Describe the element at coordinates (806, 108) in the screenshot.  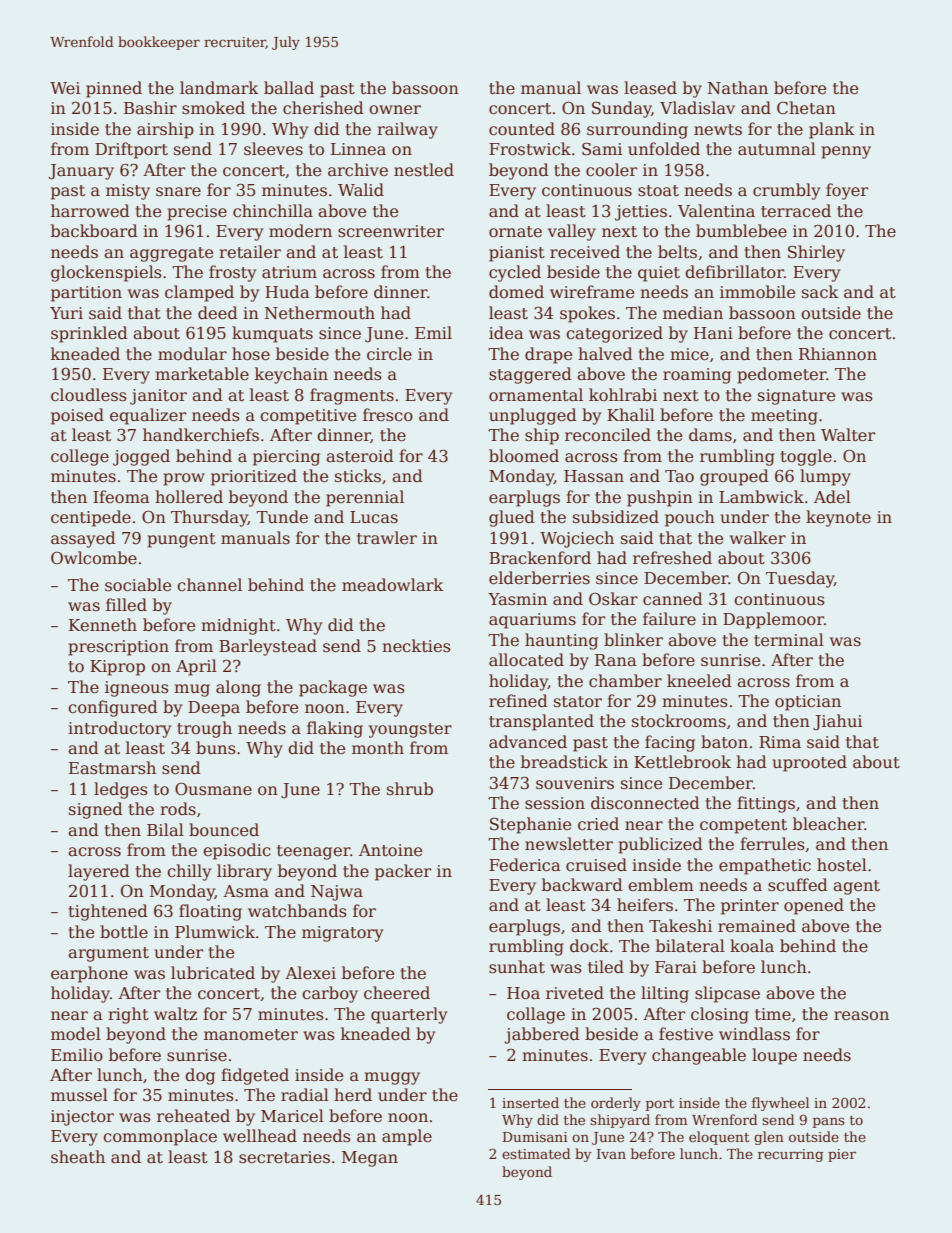
I see `Chetan` at that location.
